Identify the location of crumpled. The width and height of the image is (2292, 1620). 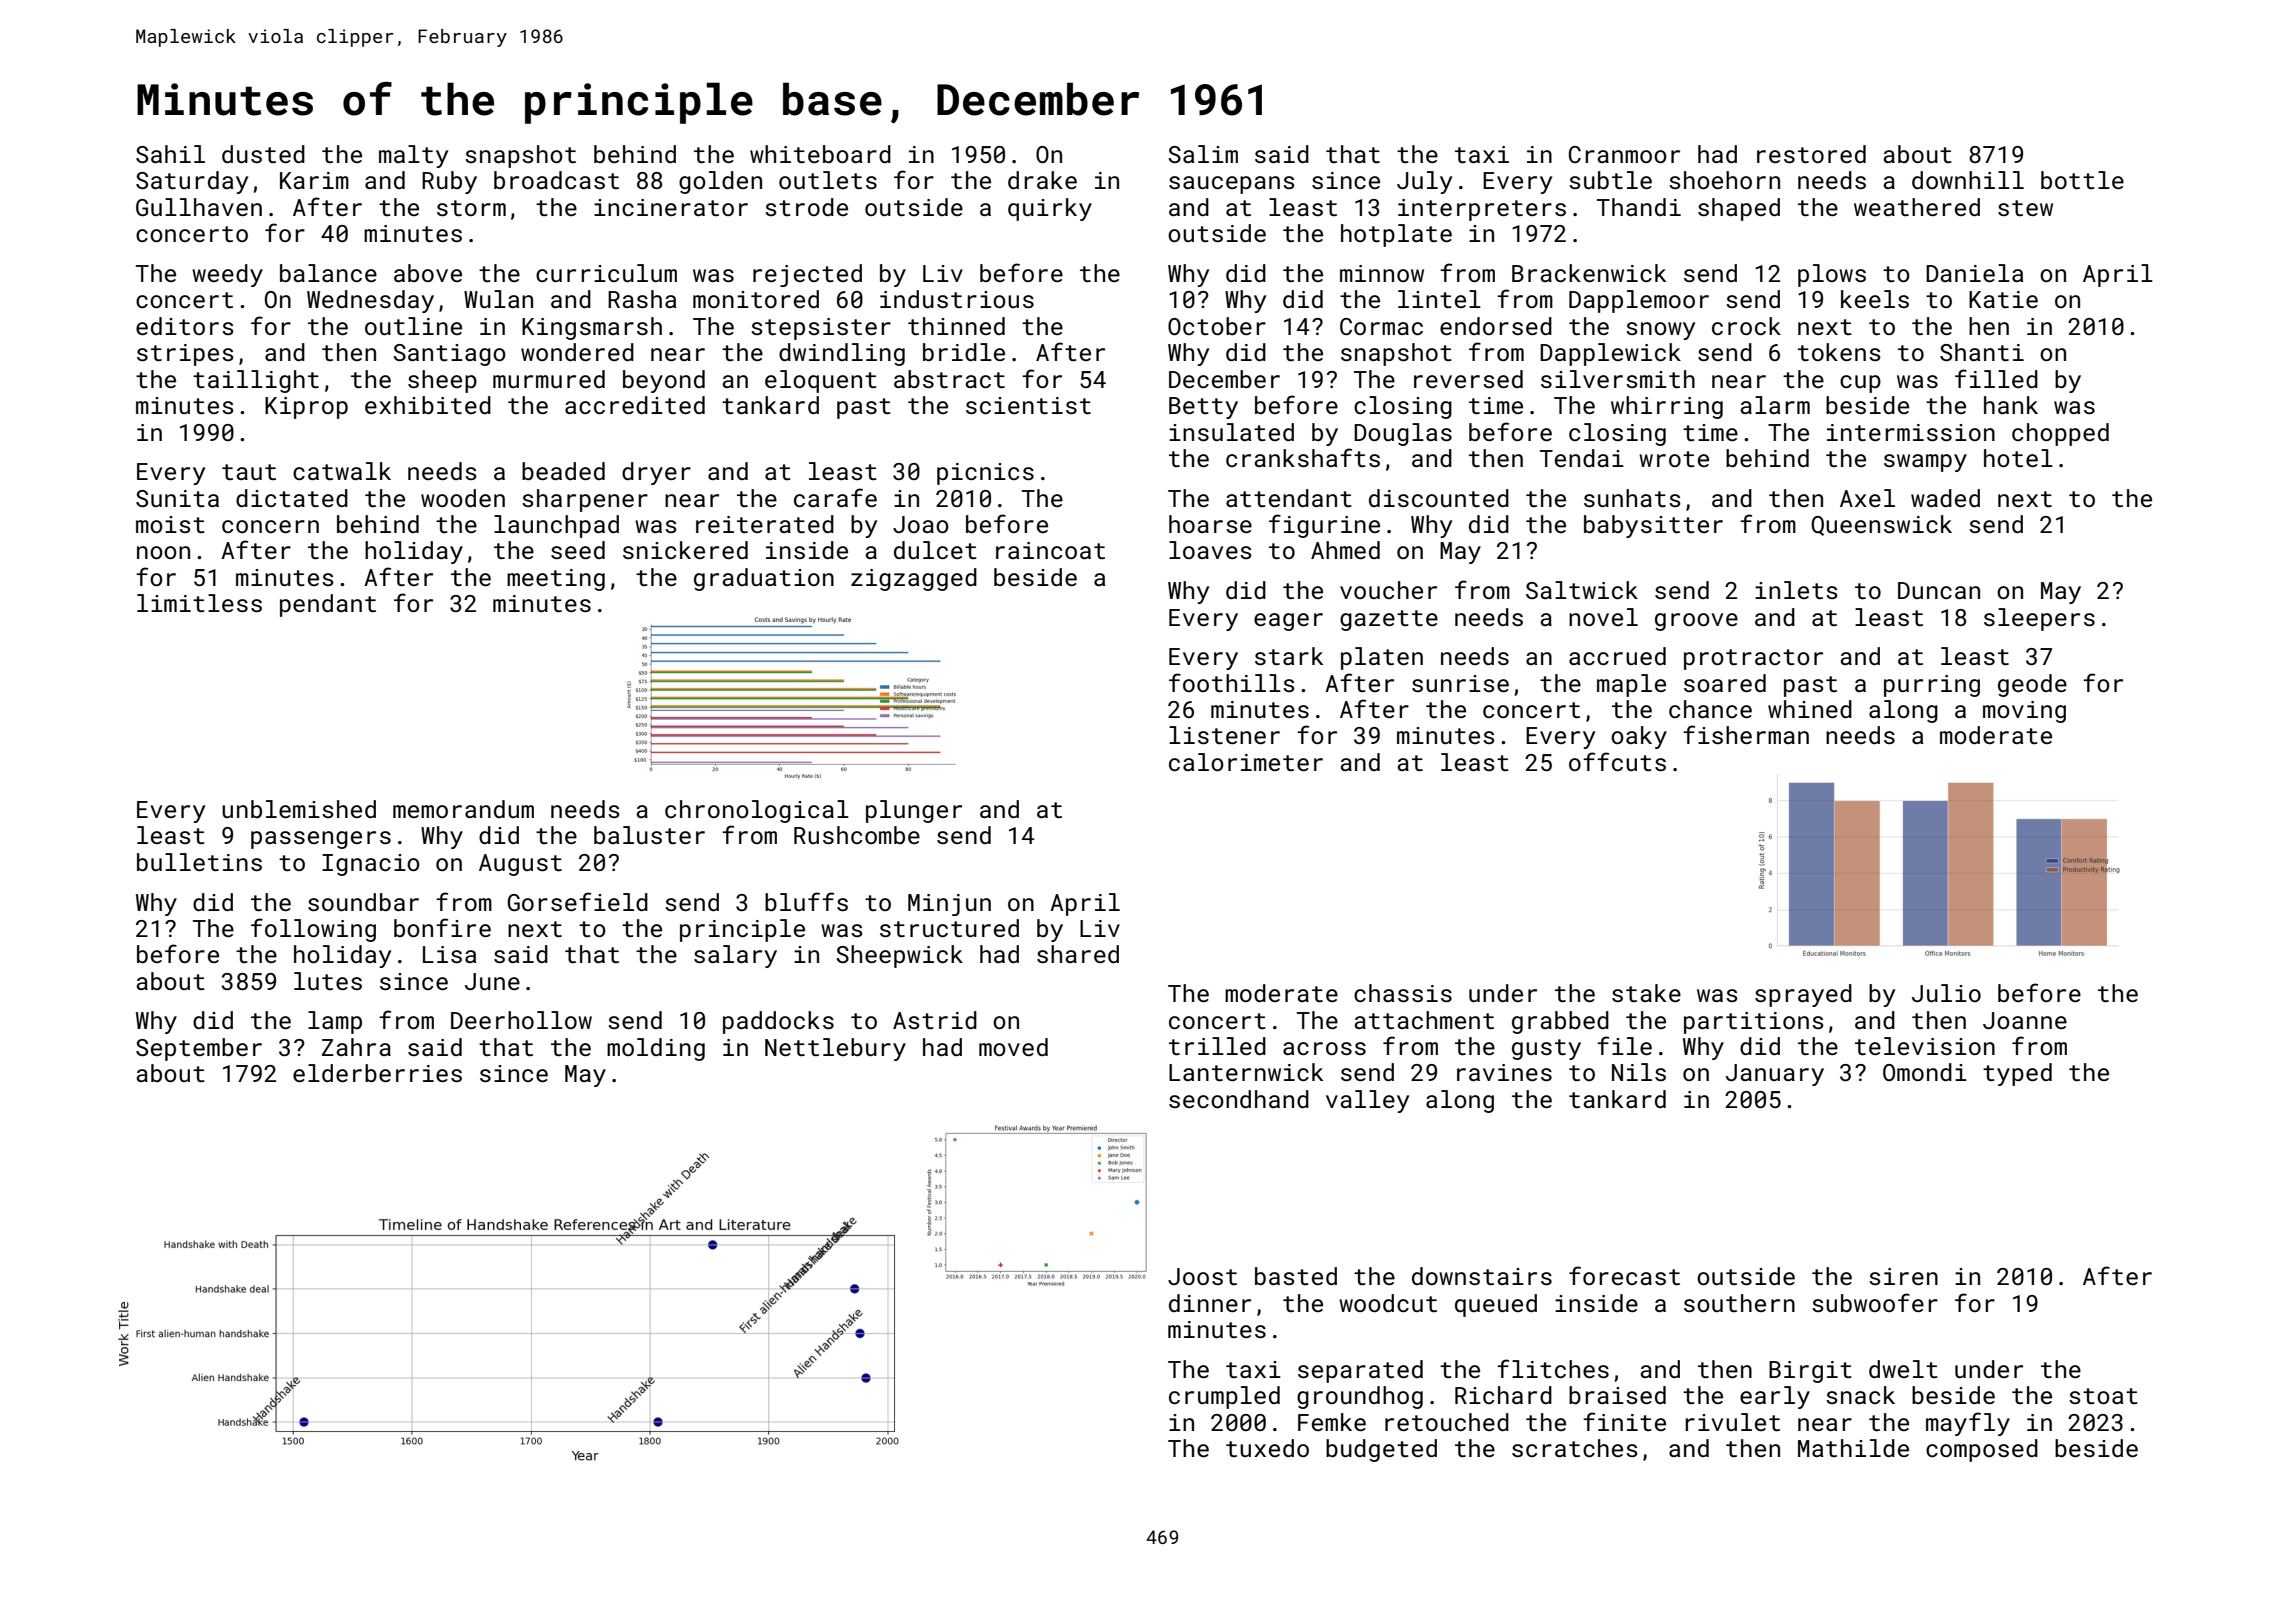
(1224, 1397).
